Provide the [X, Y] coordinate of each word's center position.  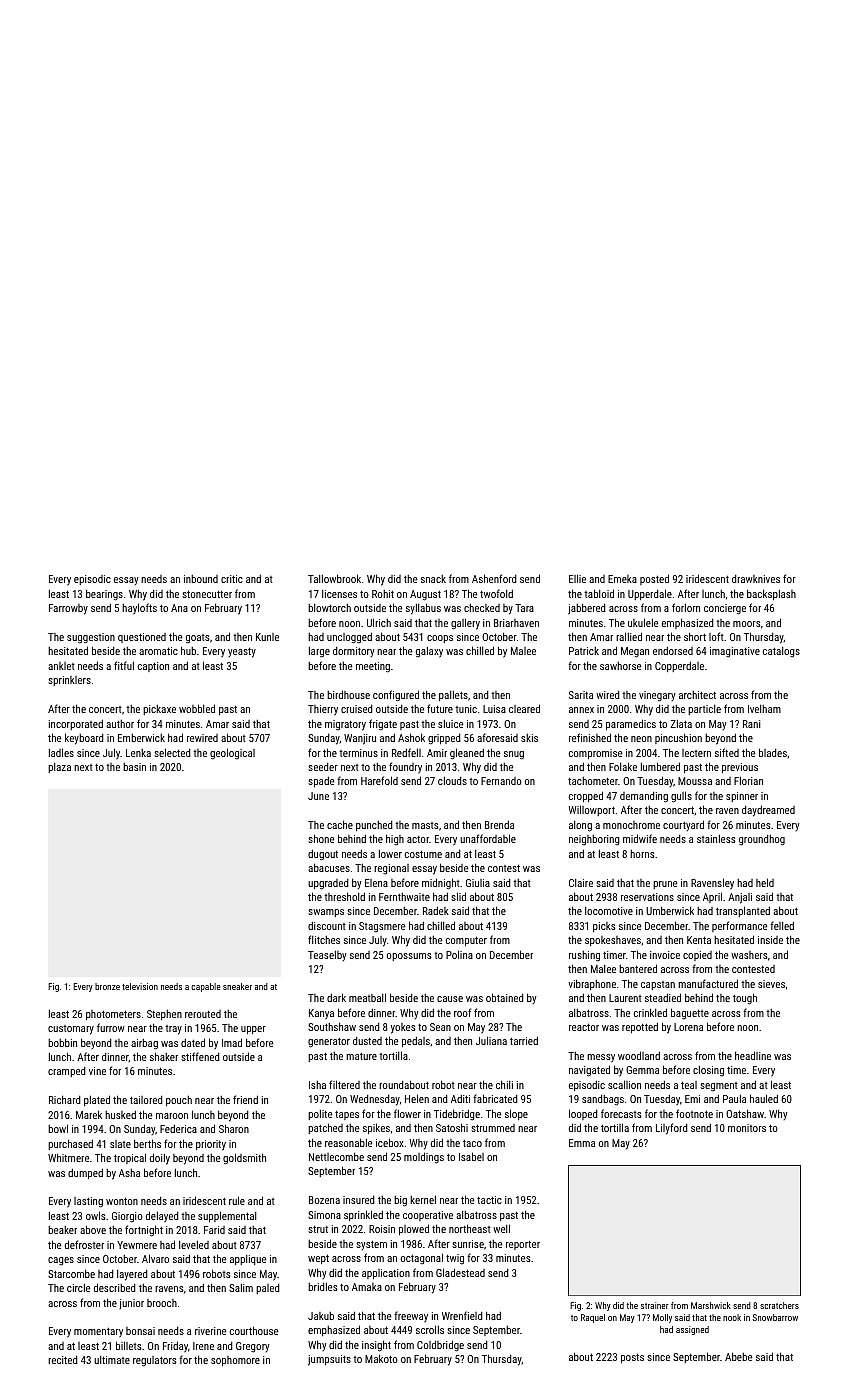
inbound [201, 579]
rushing [584, 956]
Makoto [381, 1358]
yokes [403, 1028]
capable [205, 987]
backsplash [771, 594]
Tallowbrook [334, 578]
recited [63, 1360]
